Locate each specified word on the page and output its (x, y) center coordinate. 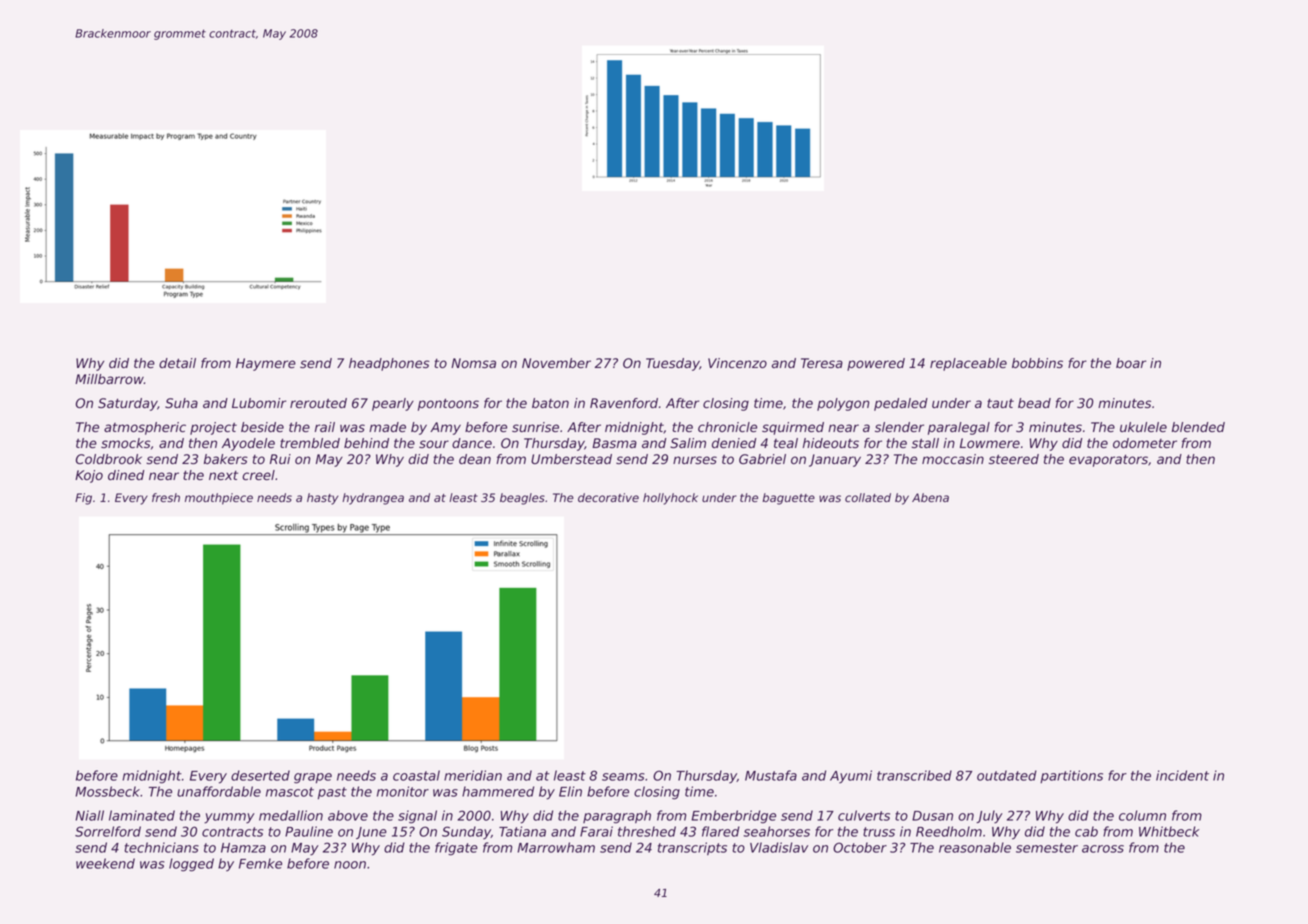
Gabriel (762, 459)
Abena (930, 497)
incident (1182, 775)
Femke (260, 863)
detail (177, 363)
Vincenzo (737, 363)
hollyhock (670, 499)
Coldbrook (109, 459)
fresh (166, 497)
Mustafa (771, 775)
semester (1047, 848)
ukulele (1143, 427)
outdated (1007, 775)
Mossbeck (107, 791)
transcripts (692, 848)
